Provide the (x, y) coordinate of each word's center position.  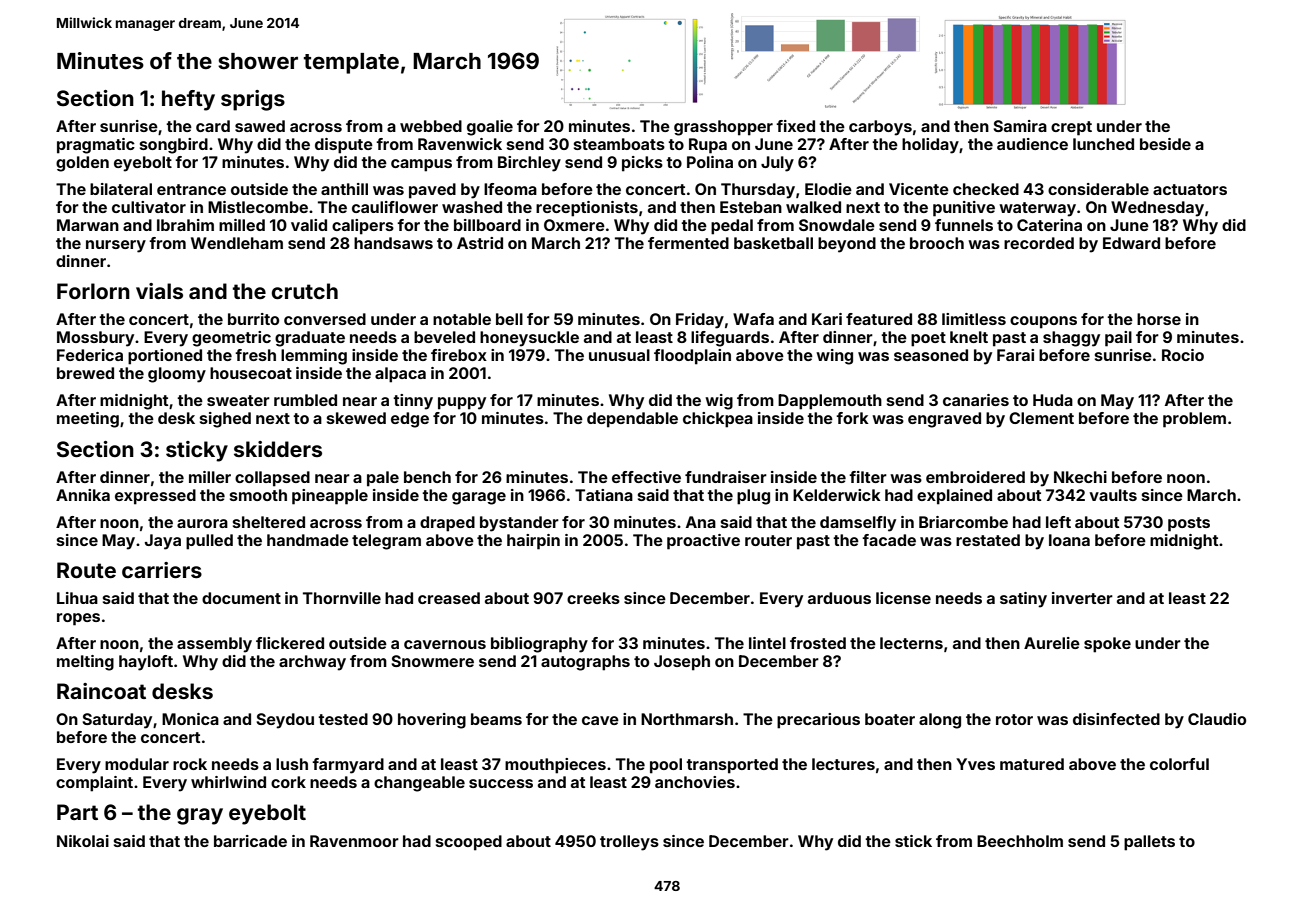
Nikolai (83, 841)
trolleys (629, 843)
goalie (490, 128)
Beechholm (1020, 841)
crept (1071, 128)
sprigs (253, 100)
